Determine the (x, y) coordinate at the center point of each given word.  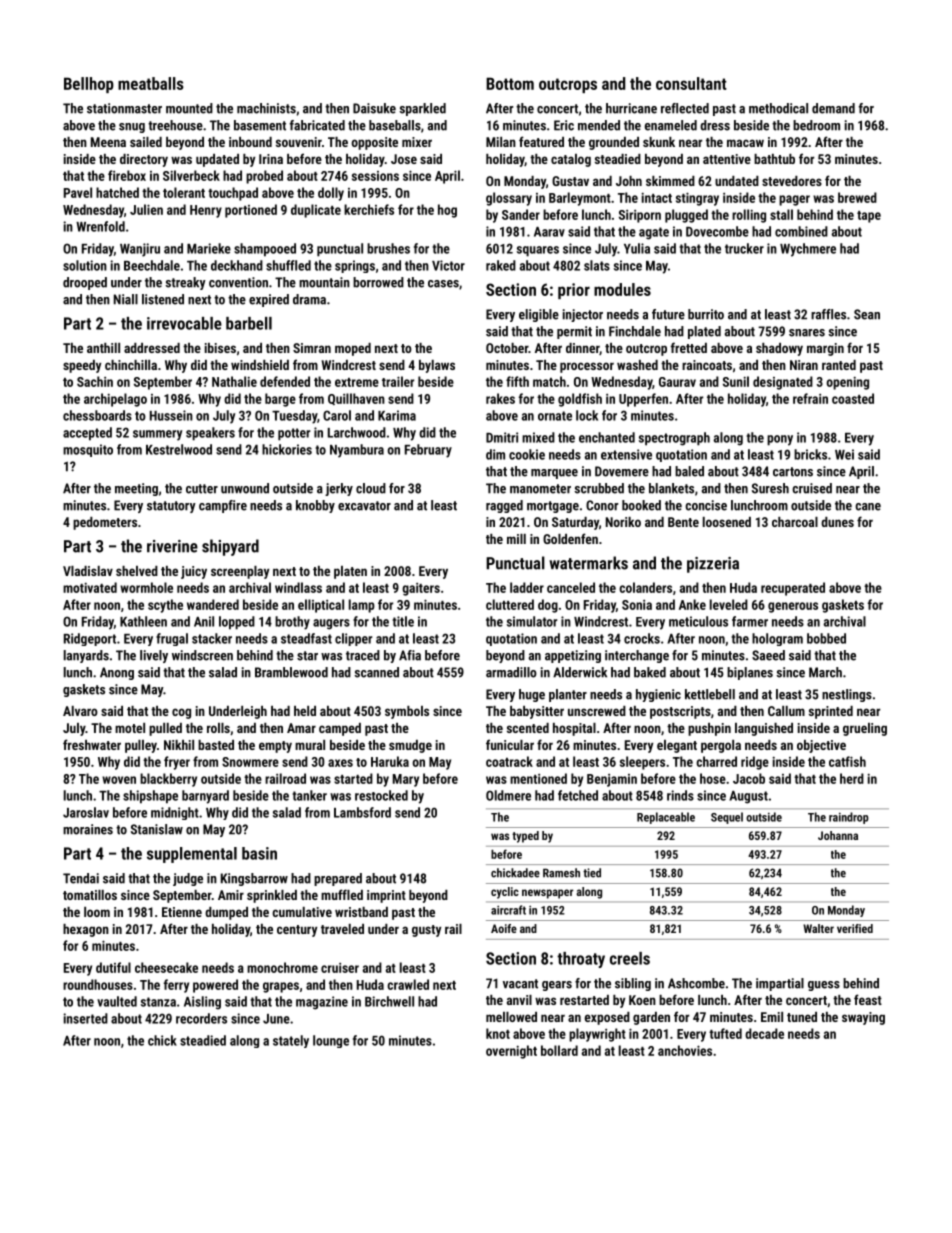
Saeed (768, 655)
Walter (818, 928)
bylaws (437, 366)
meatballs (151, 83)
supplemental (192, 855)
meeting (136, 489)
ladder (527, 587)
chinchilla (131, 365)
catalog (571, 160)
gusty (426, 931)
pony (780, 440)
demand (833, 108)
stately (291, 1041)
